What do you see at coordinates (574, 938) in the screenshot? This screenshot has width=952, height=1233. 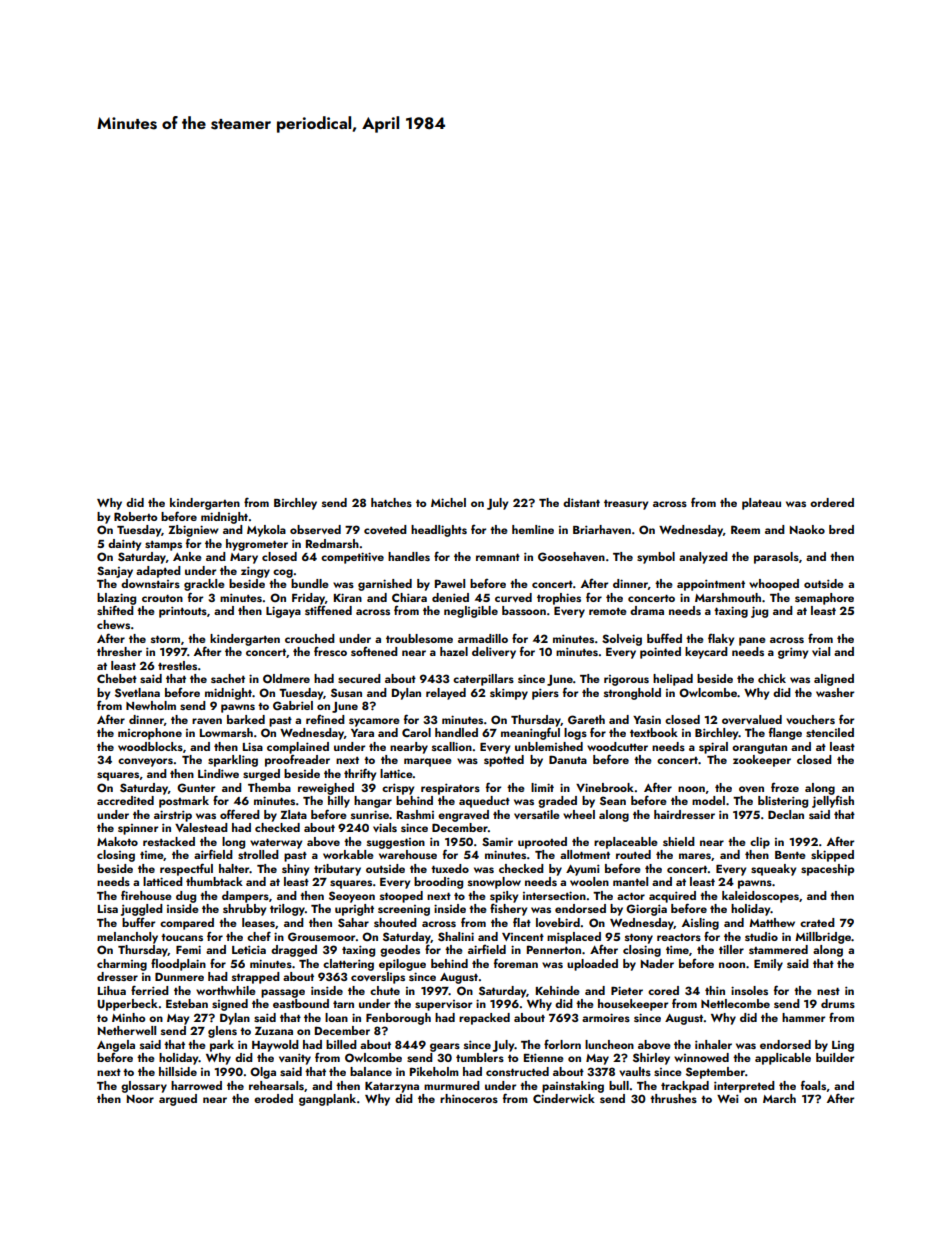 I see `misplaced` at bounding box center [574, 938].
